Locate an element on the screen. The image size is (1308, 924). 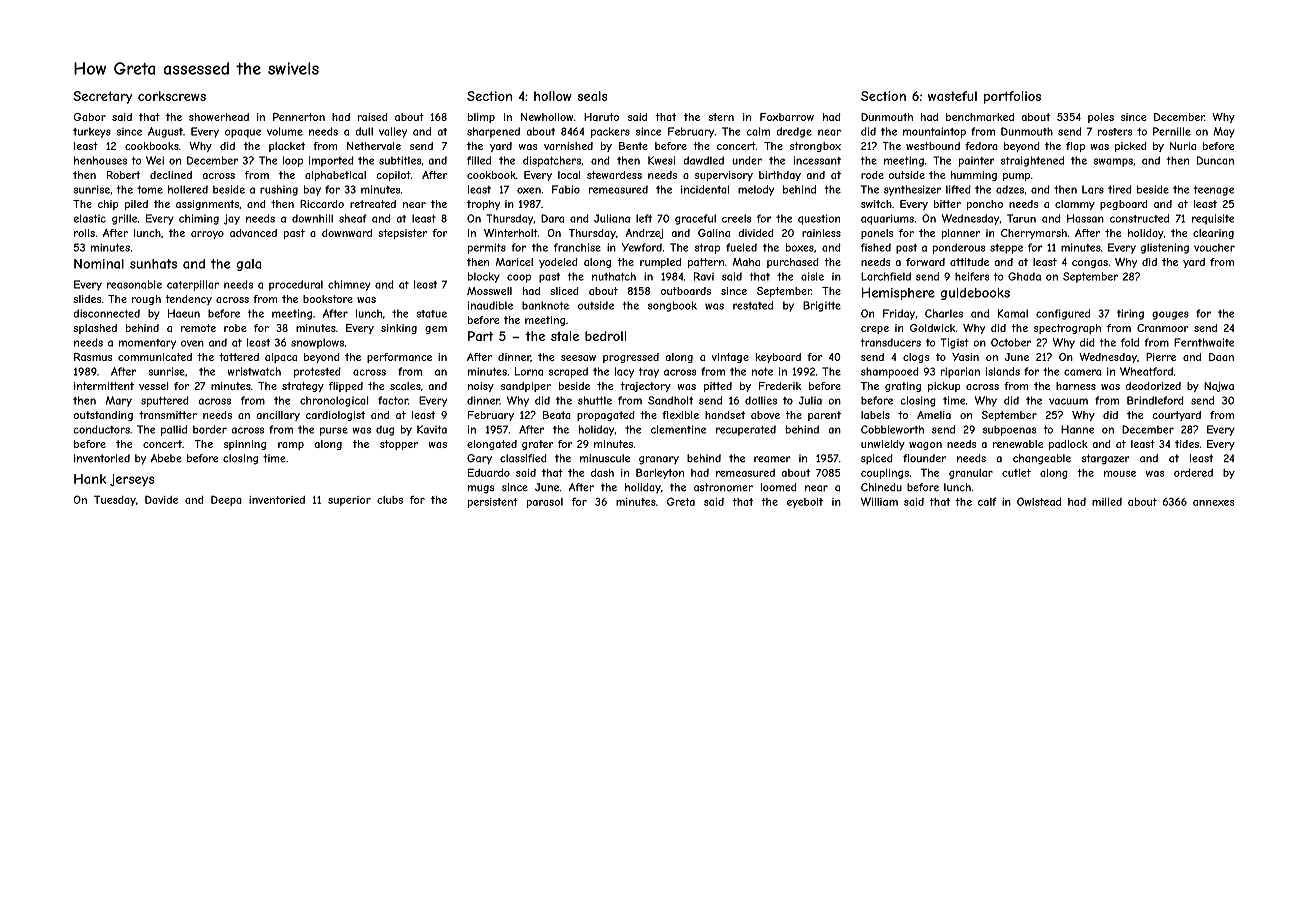
assignments is located at coordinates (207, 205).
